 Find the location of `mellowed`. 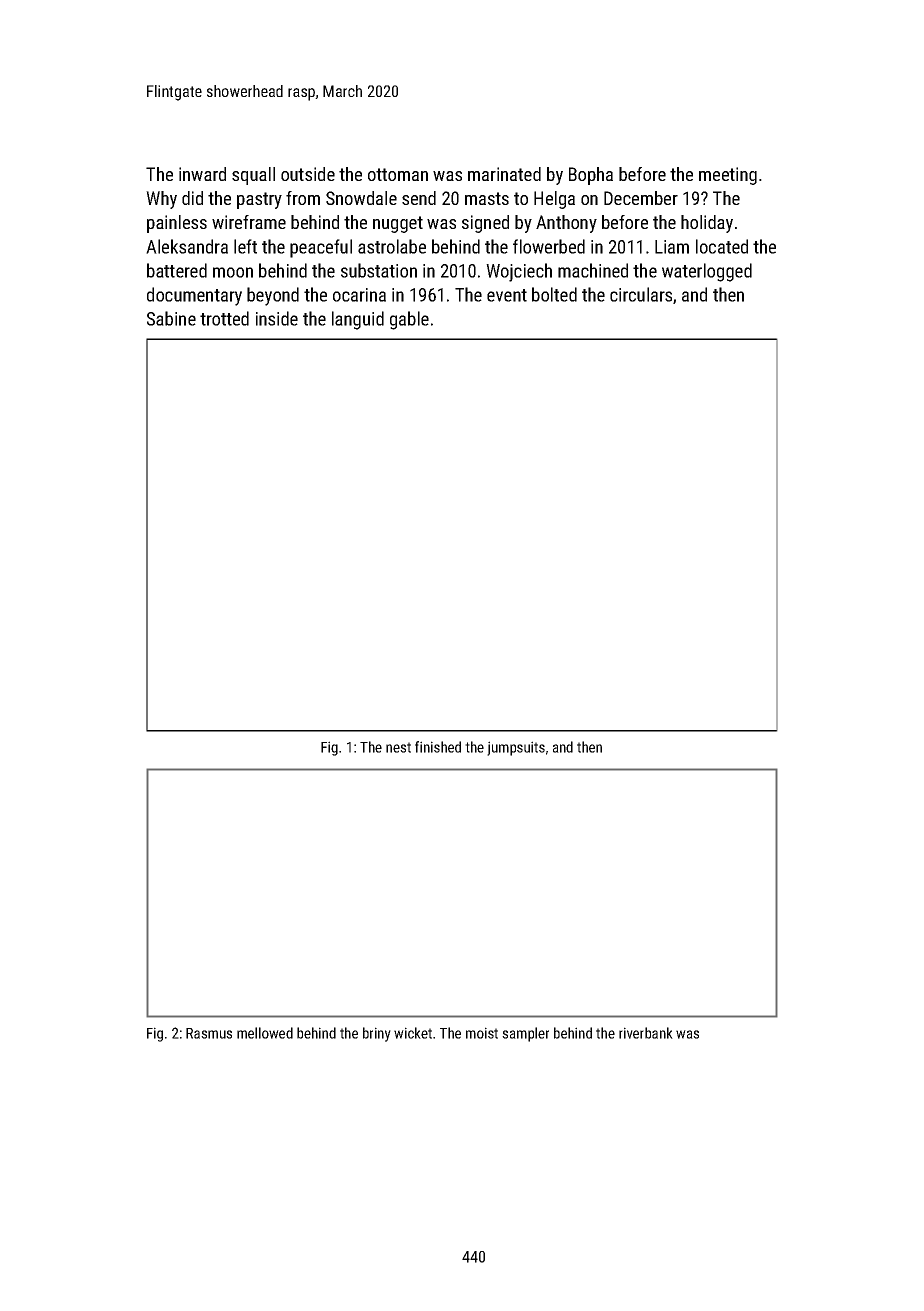

mellowed is located at coordinates (265, 1033).
